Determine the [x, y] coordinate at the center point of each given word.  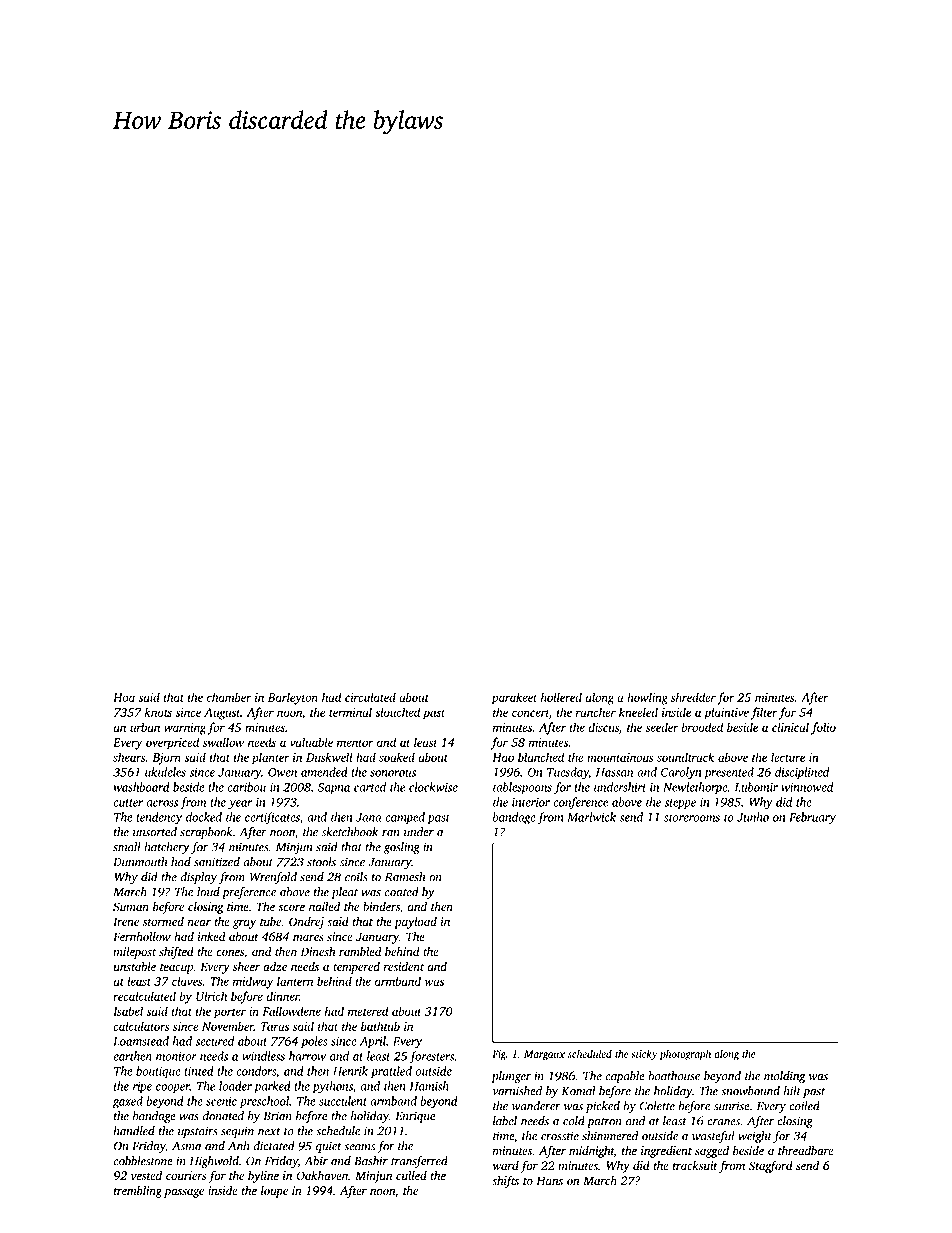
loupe [274, 1192]
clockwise [433, 787]
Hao [503, 757]
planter [270, 758]
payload [415, 923]
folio [823, 728]
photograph [685, 1055]
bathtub [380, 1026]
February [812, 818]
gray [244, 924]
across [162, 803]
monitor [176, 1056]
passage [184, 1193]
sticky [644, 1054]
